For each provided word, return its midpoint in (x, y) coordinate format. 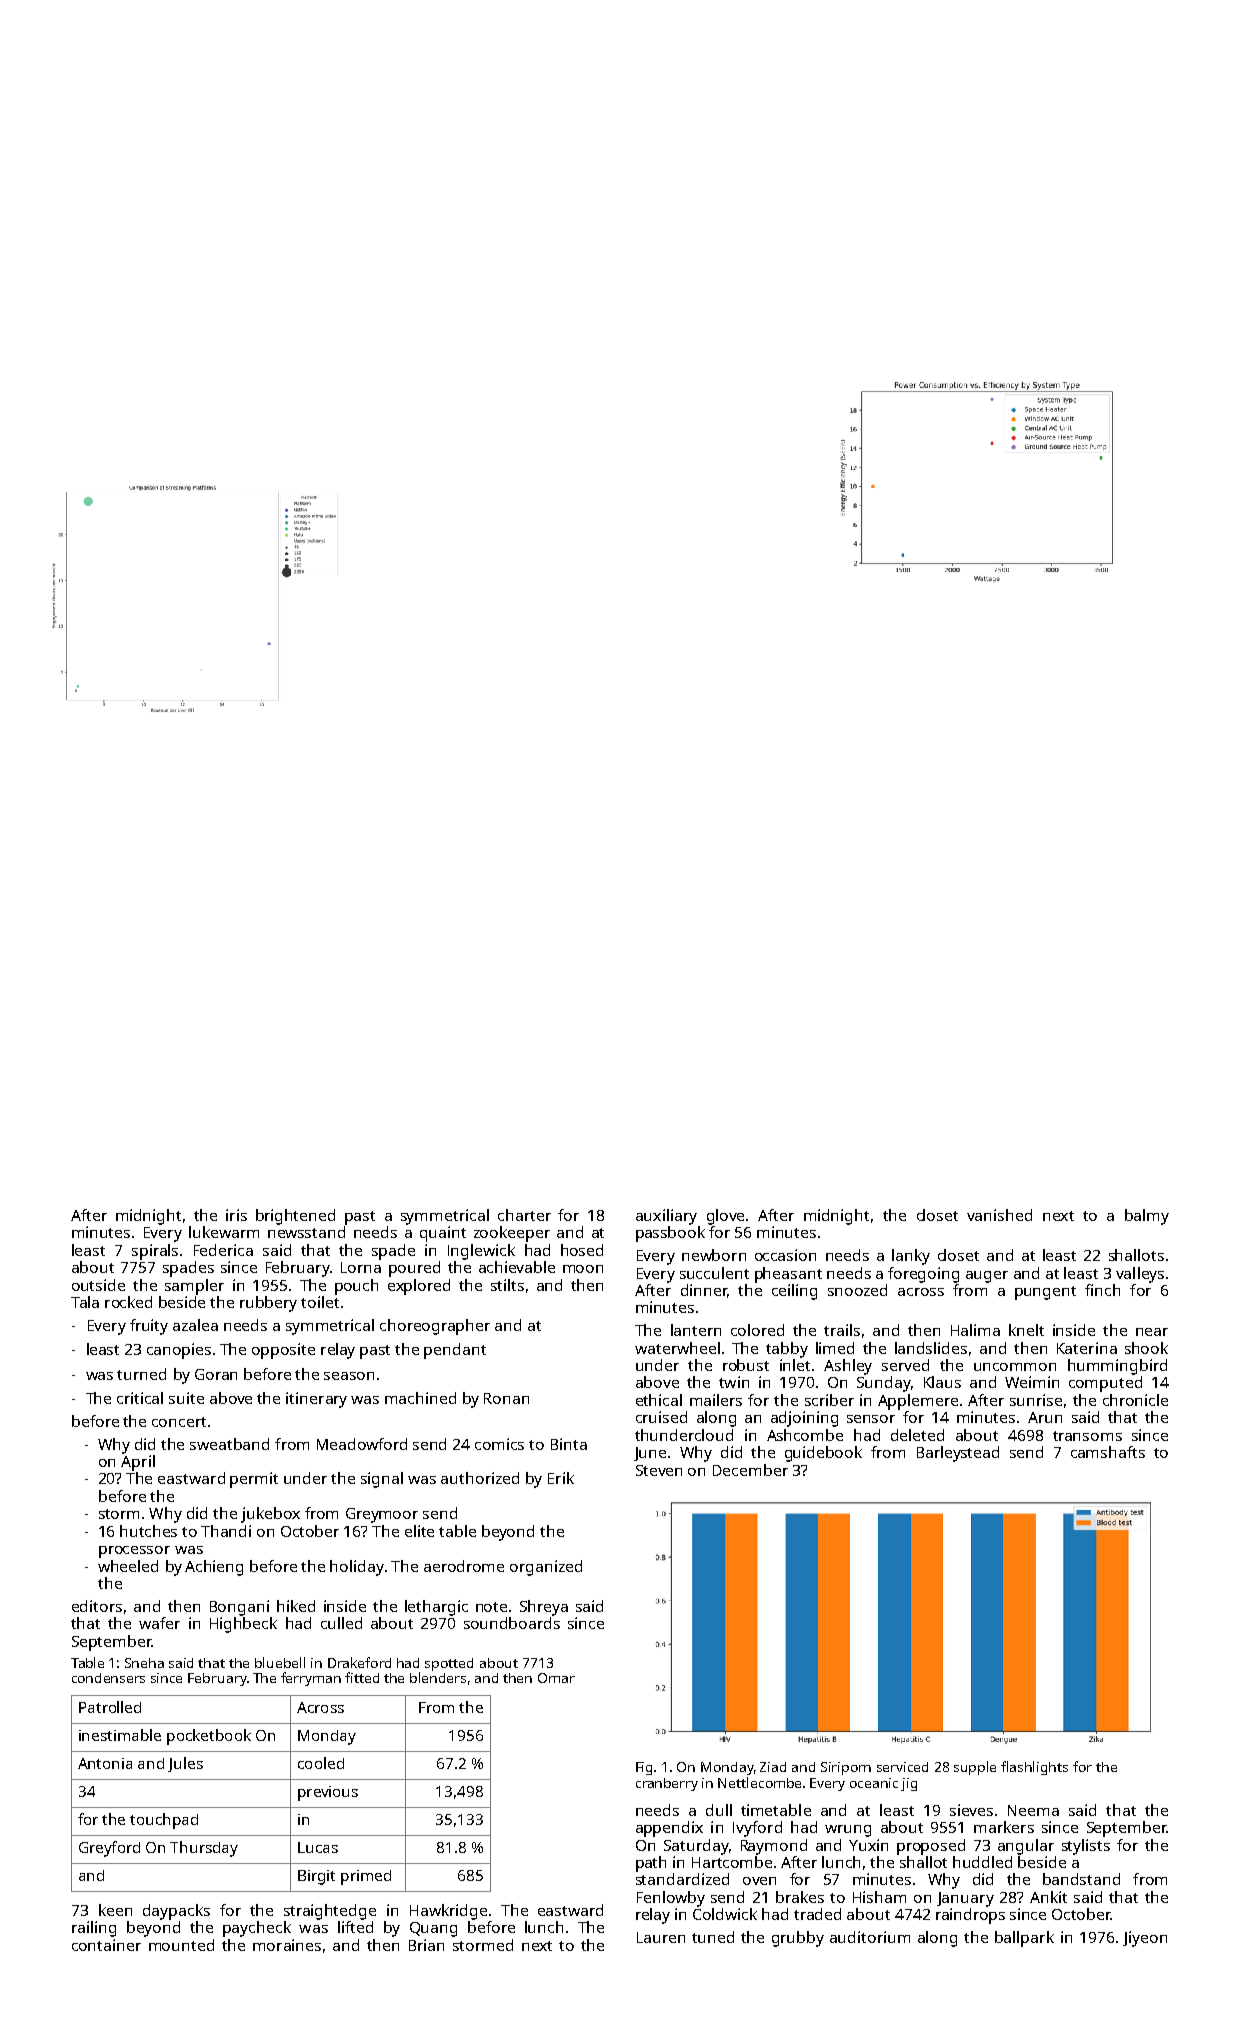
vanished (999, 1215)
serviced (902, 1767)
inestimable (120, 1735)
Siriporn (846, 1768)
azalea (195, 1325)
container (106, 1945)
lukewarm (224, 1232)
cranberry (667, 1784)
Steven (659, 1470)
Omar (556, 1678)
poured (414, 1269)
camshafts (1108, 1452)
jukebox (270, 1515)
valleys (1140, 1275)
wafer (159, 1623)
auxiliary (666, 1217)
